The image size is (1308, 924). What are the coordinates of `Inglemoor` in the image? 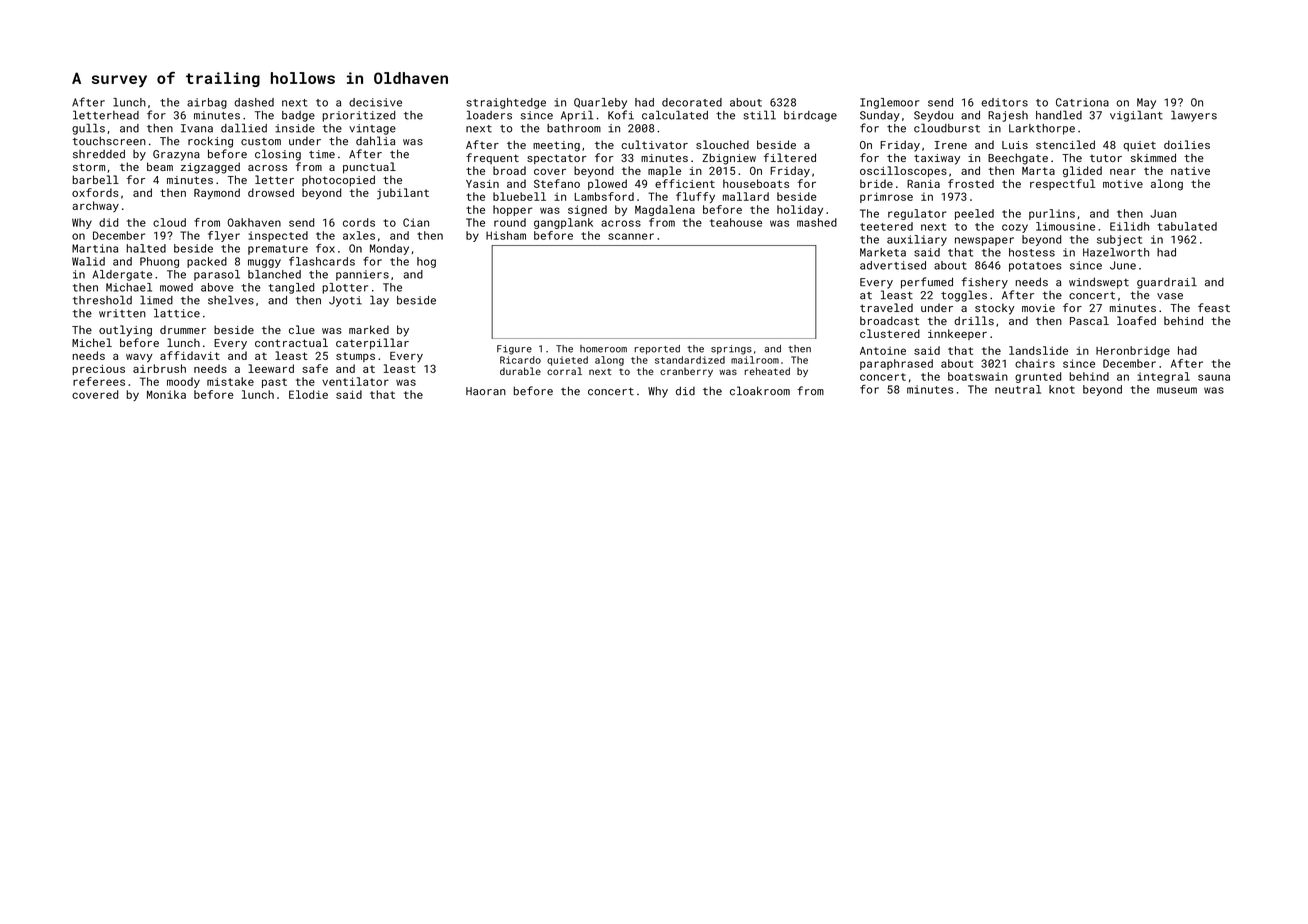 It's located at (889, 103).
